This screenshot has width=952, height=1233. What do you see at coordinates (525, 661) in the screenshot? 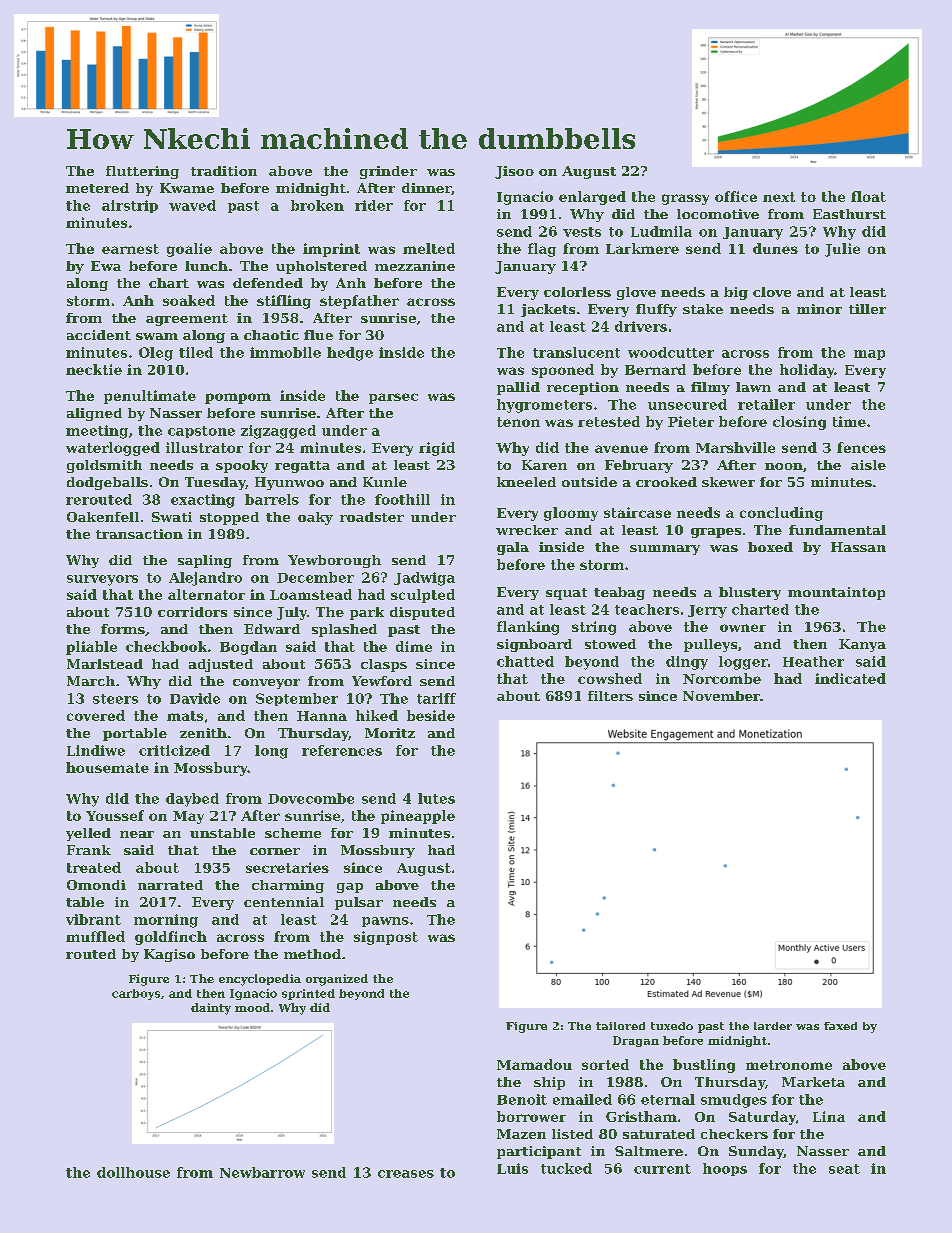
I see `chatted` at bounding box center [525, 661].
